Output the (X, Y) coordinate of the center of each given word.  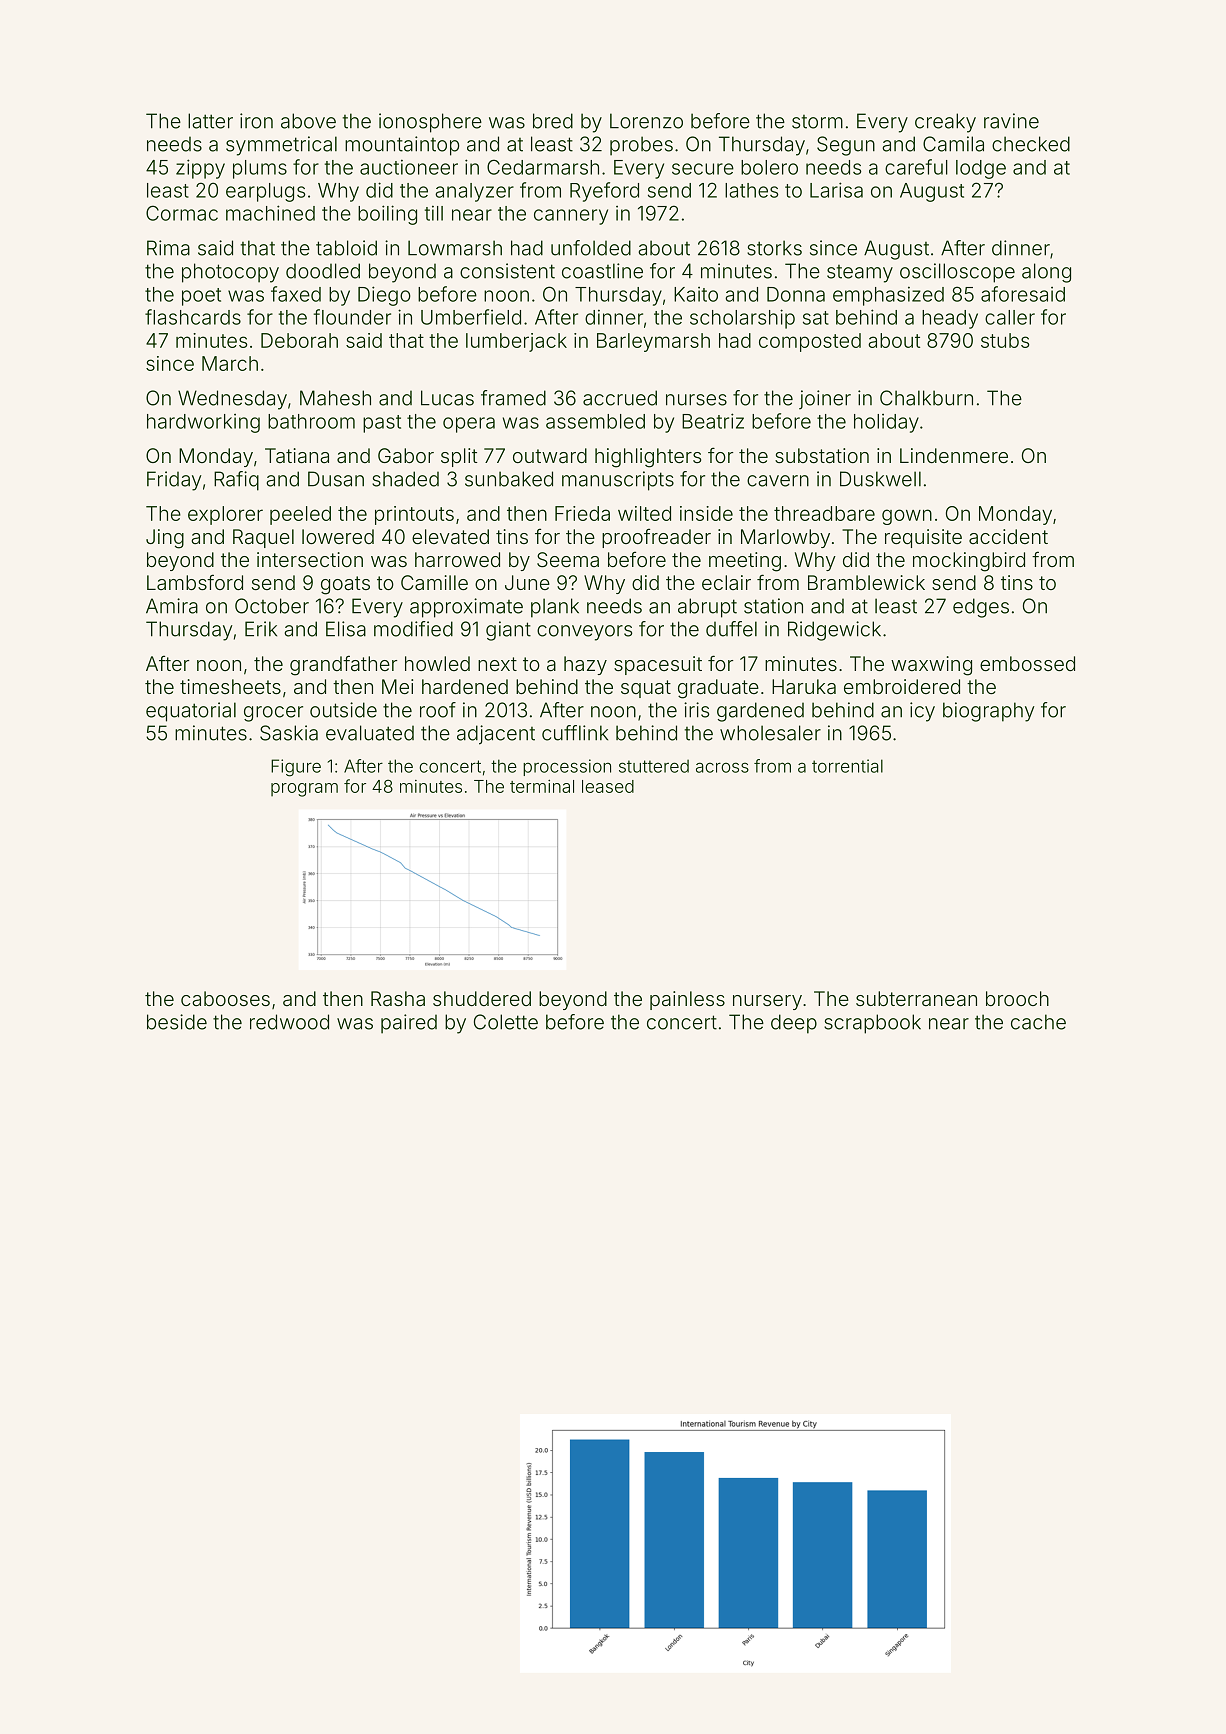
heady (950, 319)
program (304, 790)
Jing (165, 539)
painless (687, 1000)
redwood (289, 1022)
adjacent (496, 735)
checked (1031, 144)
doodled (323, 271)
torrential (847, 766)
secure (703, 169)
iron (256, 121)
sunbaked (509, 479)
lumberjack (516, 342)
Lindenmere (954, 455)
